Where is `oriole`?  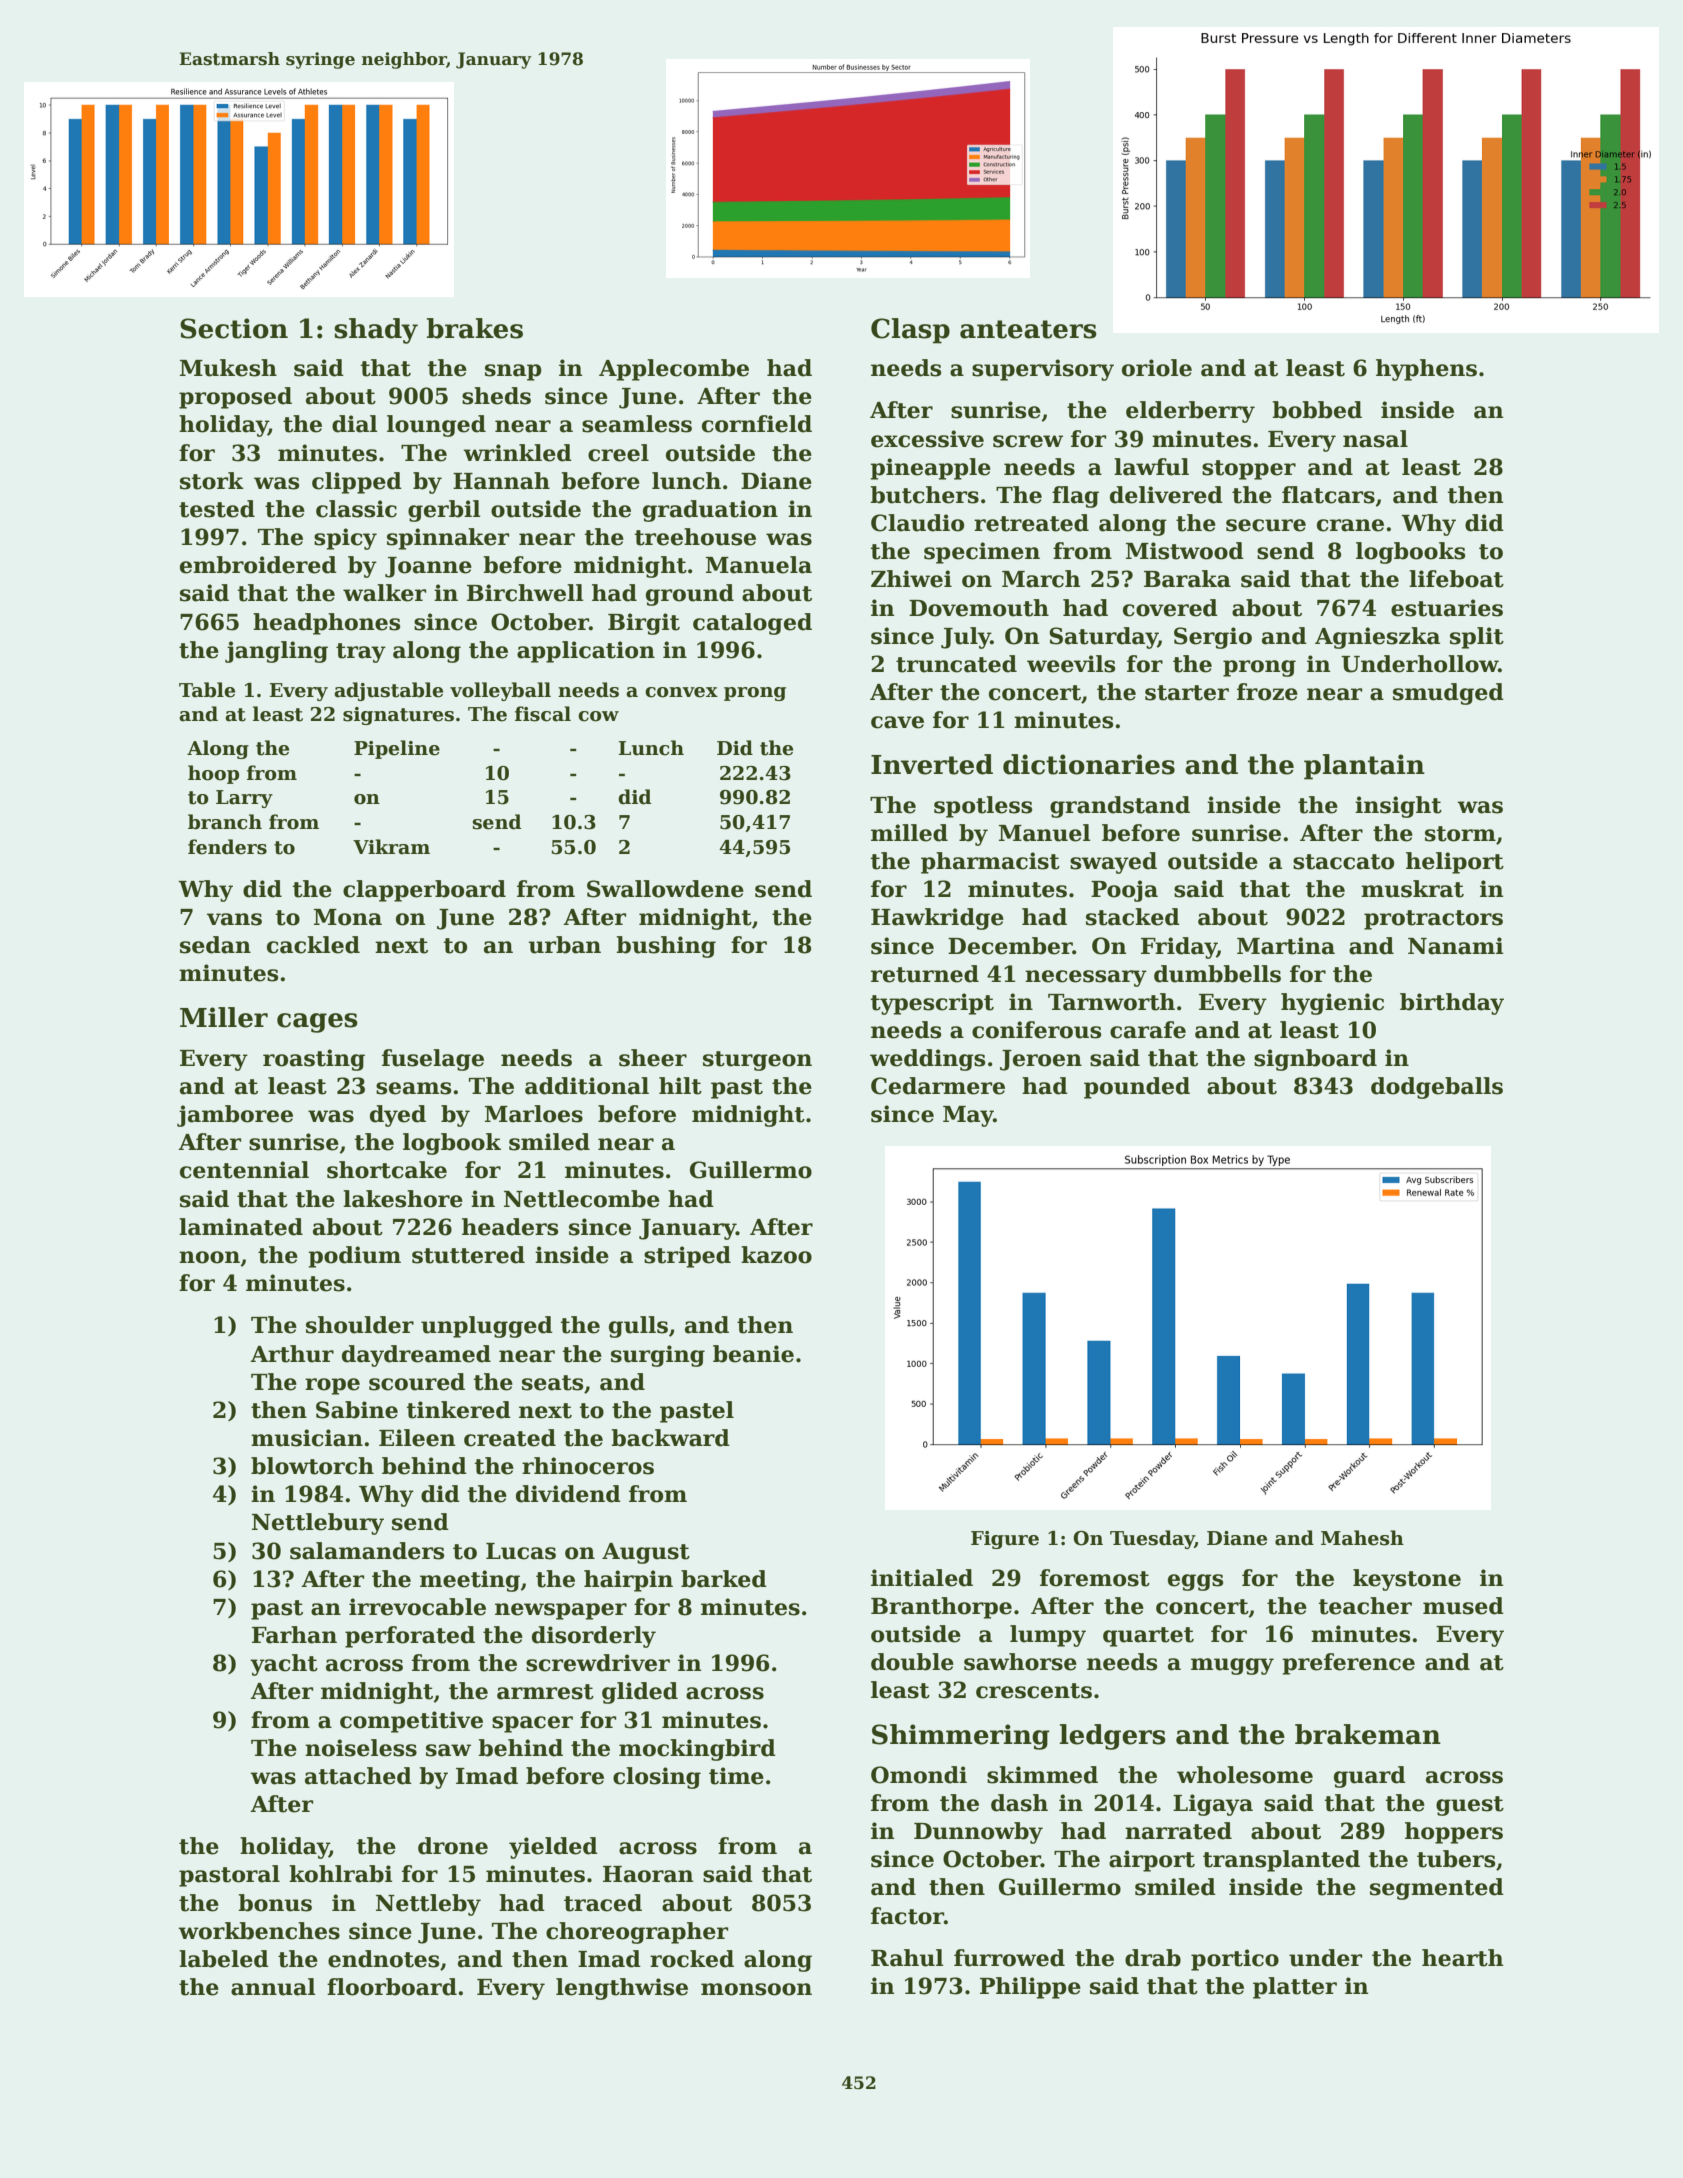
oriole is located at coordinates (1157, 368).
